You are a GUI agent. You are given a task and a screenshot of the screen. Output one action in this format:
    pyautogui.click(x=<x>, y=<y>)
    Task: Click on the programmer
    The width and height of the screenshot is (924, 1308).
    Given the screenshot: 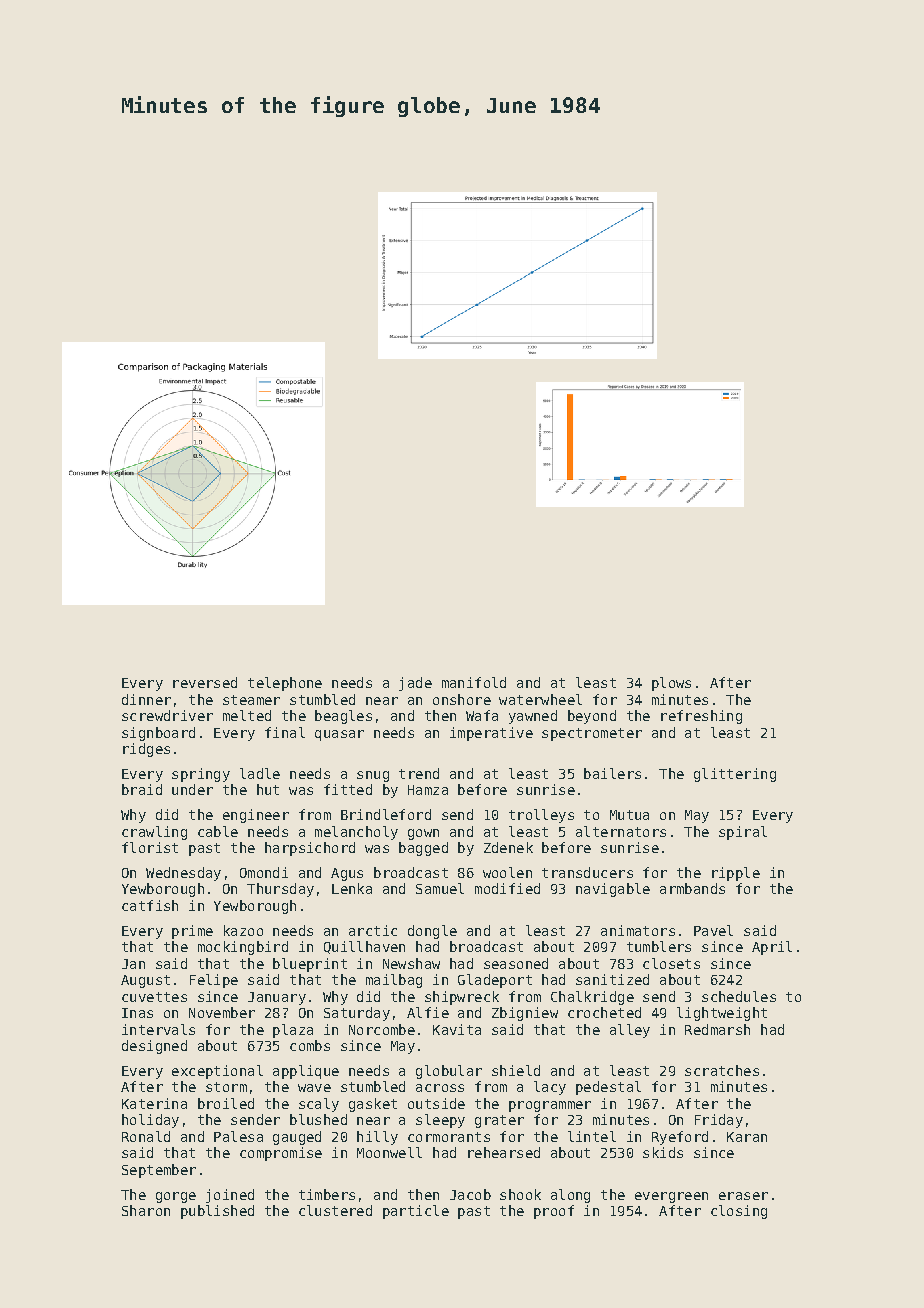 What is the action you would take?
    pyautogui.click(x=550, y=1106)
